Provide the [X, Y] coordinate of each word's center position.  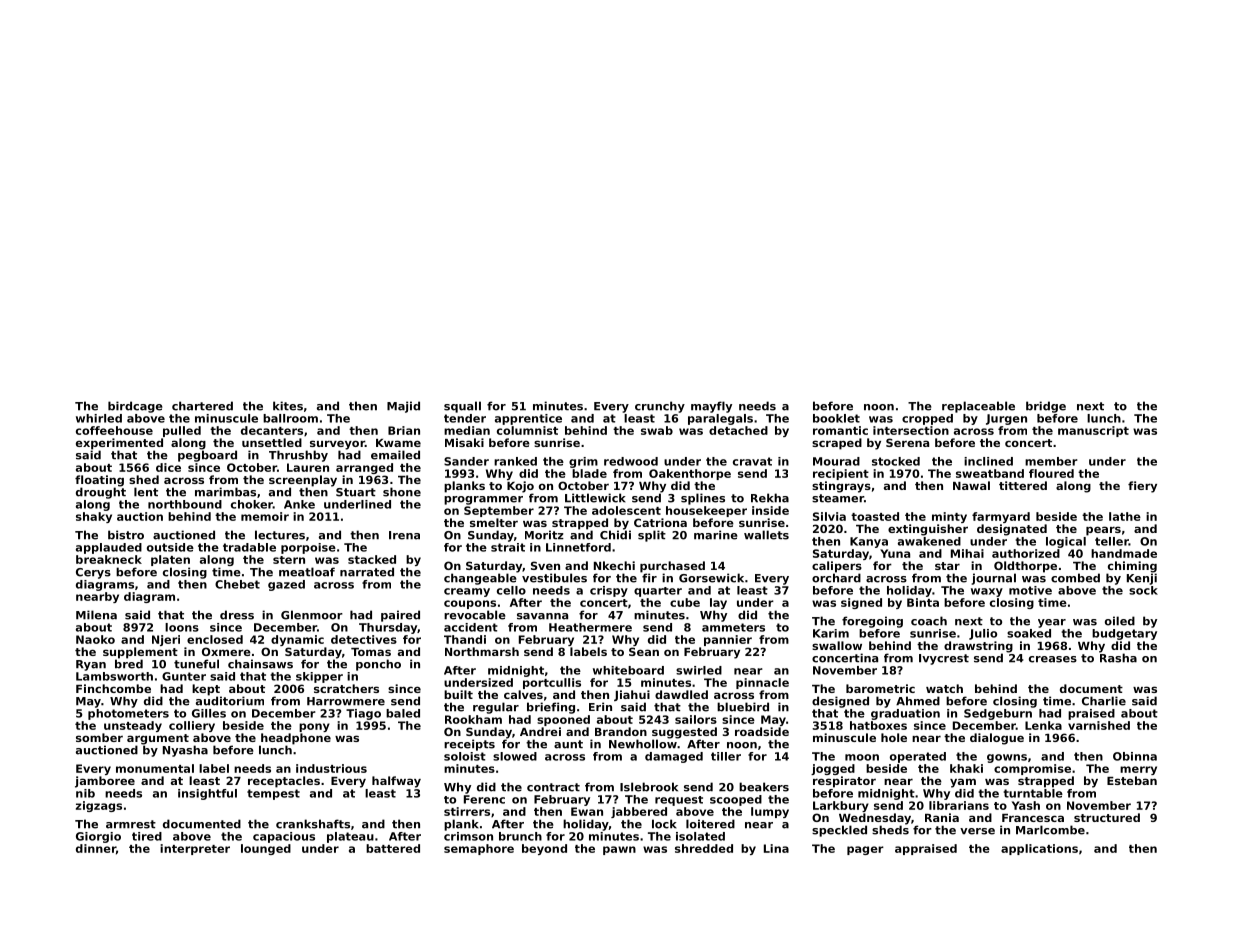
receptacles [284, 782]
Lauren [308, 467]
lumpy [770, 812]
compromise [1032, 769]
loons [182, 627]
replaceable [978, 407]
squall [462, 407]
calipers [837, 567]
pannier [728, 640]
